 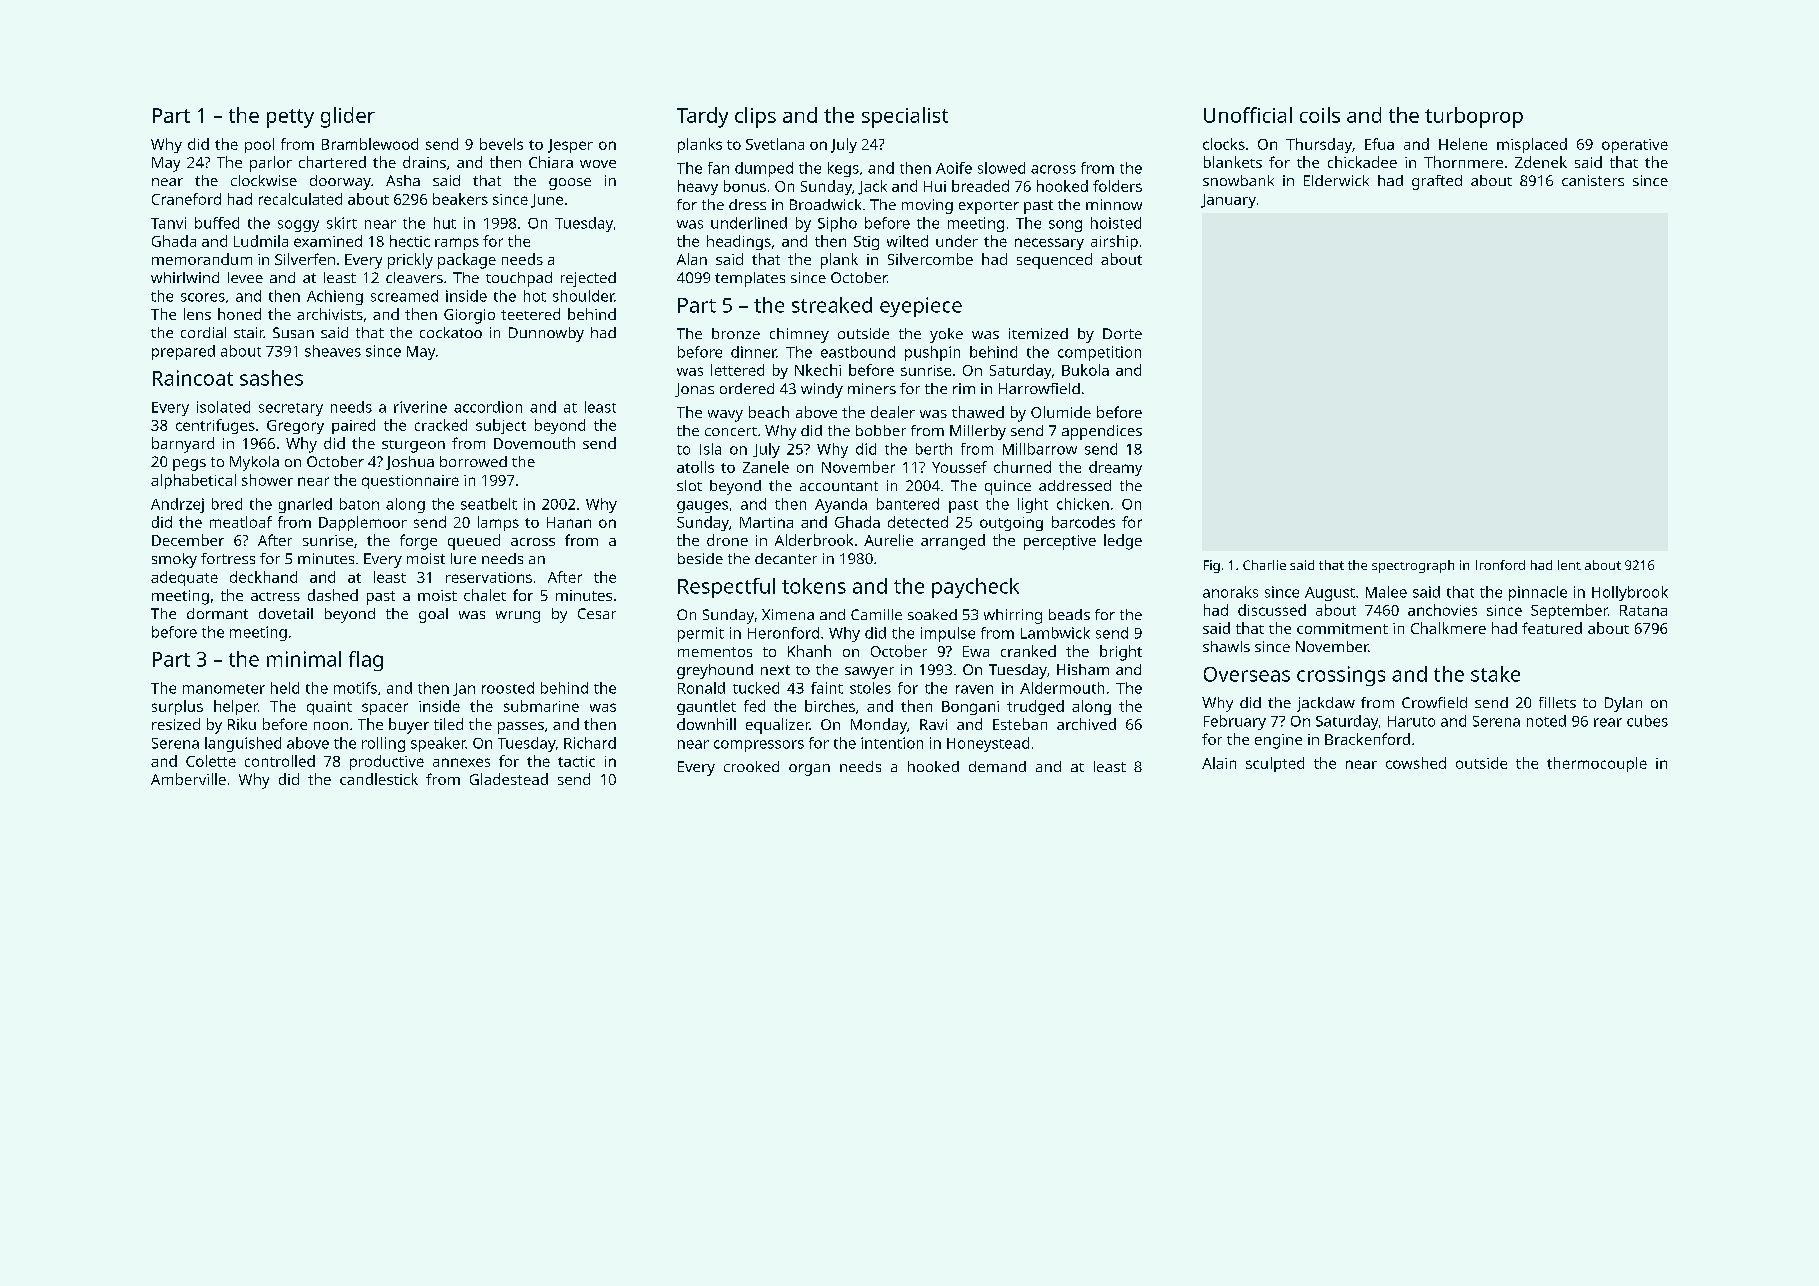 I want to click on fortress, so click(x=228, y=558).
